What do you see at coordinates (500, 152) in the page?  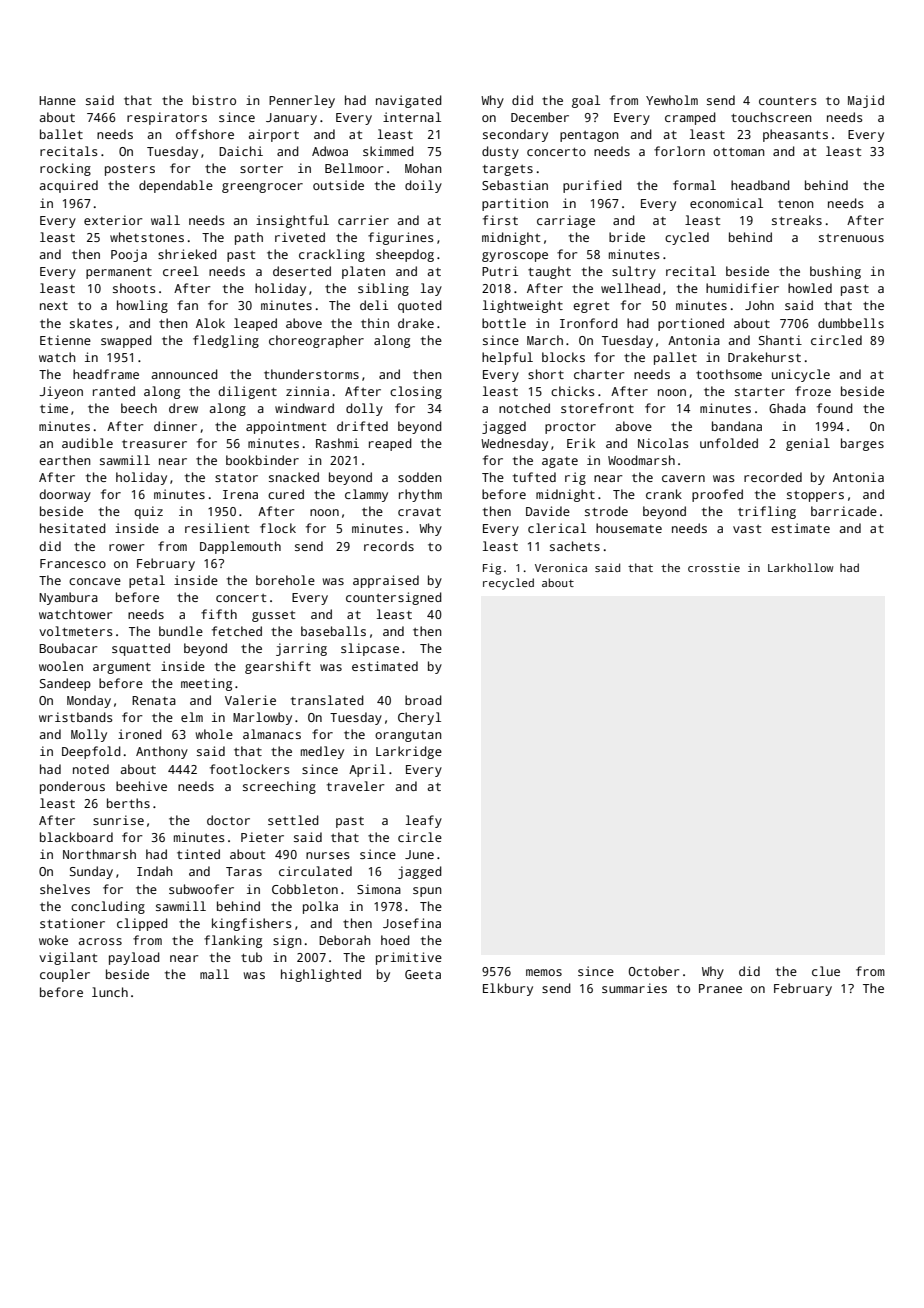 I see `dusty` at bounding box center [500, 152].
